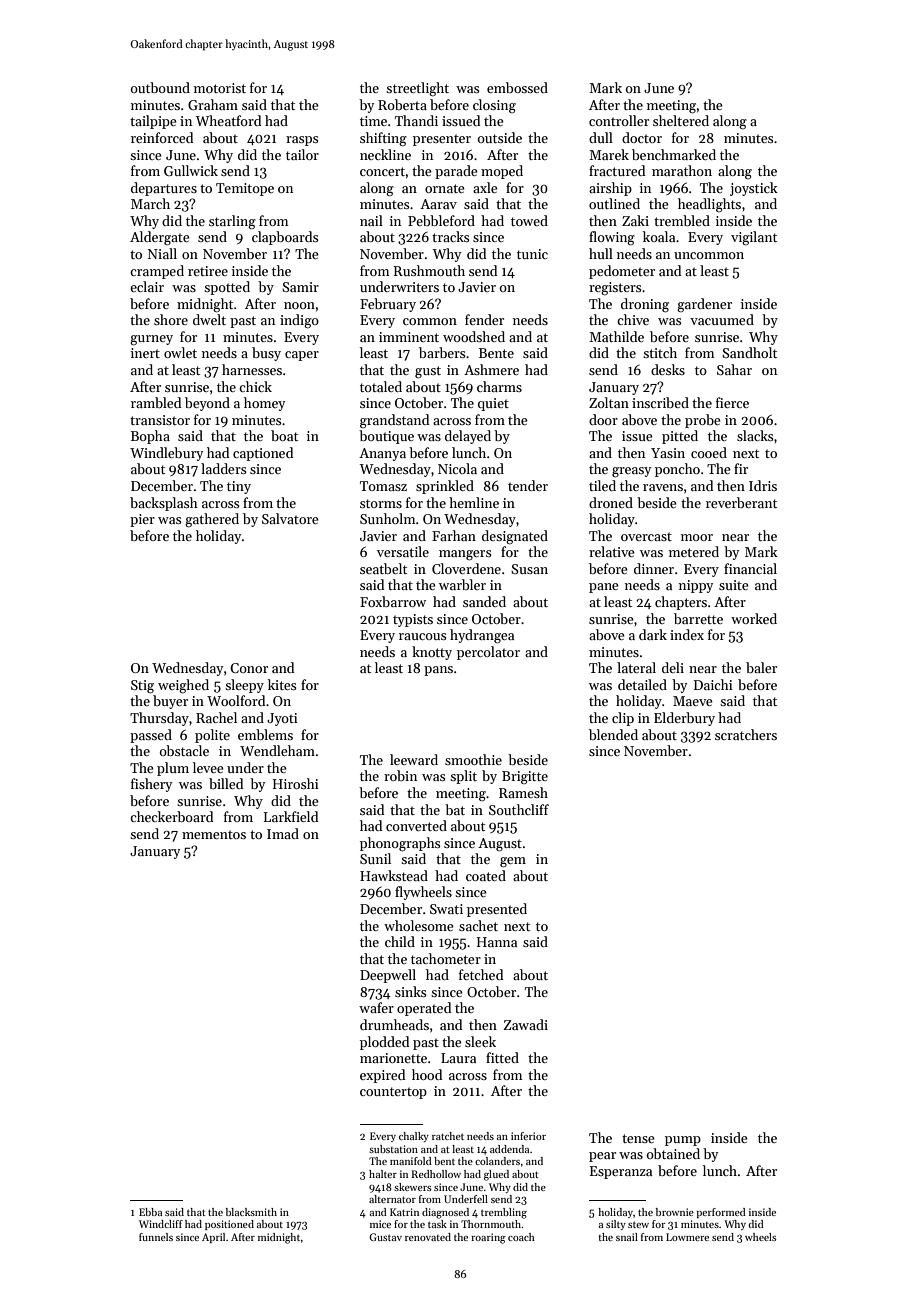 Image resolution: width=908 pixels, height=1316 pixels. Describe the element at coordinates (228, 120) in the image. I see `Wheatford` at that location.
